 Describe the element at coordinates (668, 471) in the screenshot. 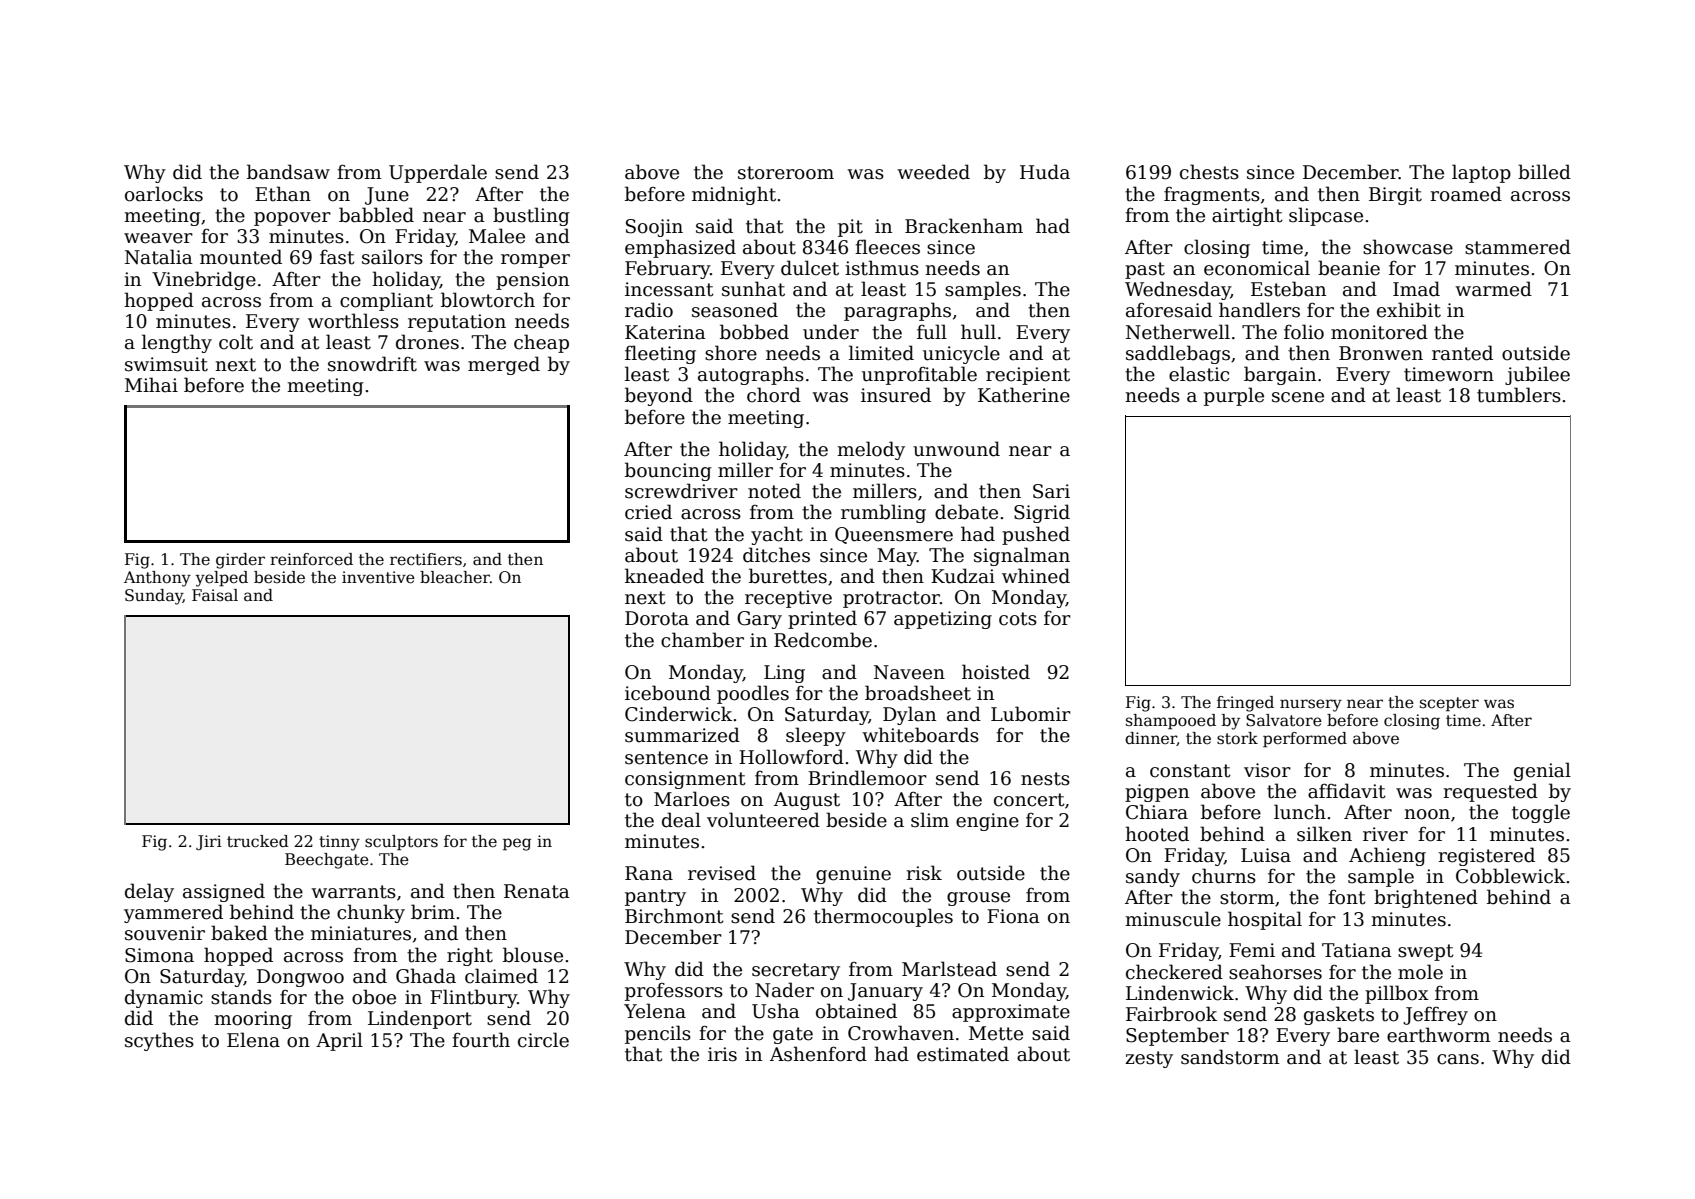

I see `bouncing` at that location.
